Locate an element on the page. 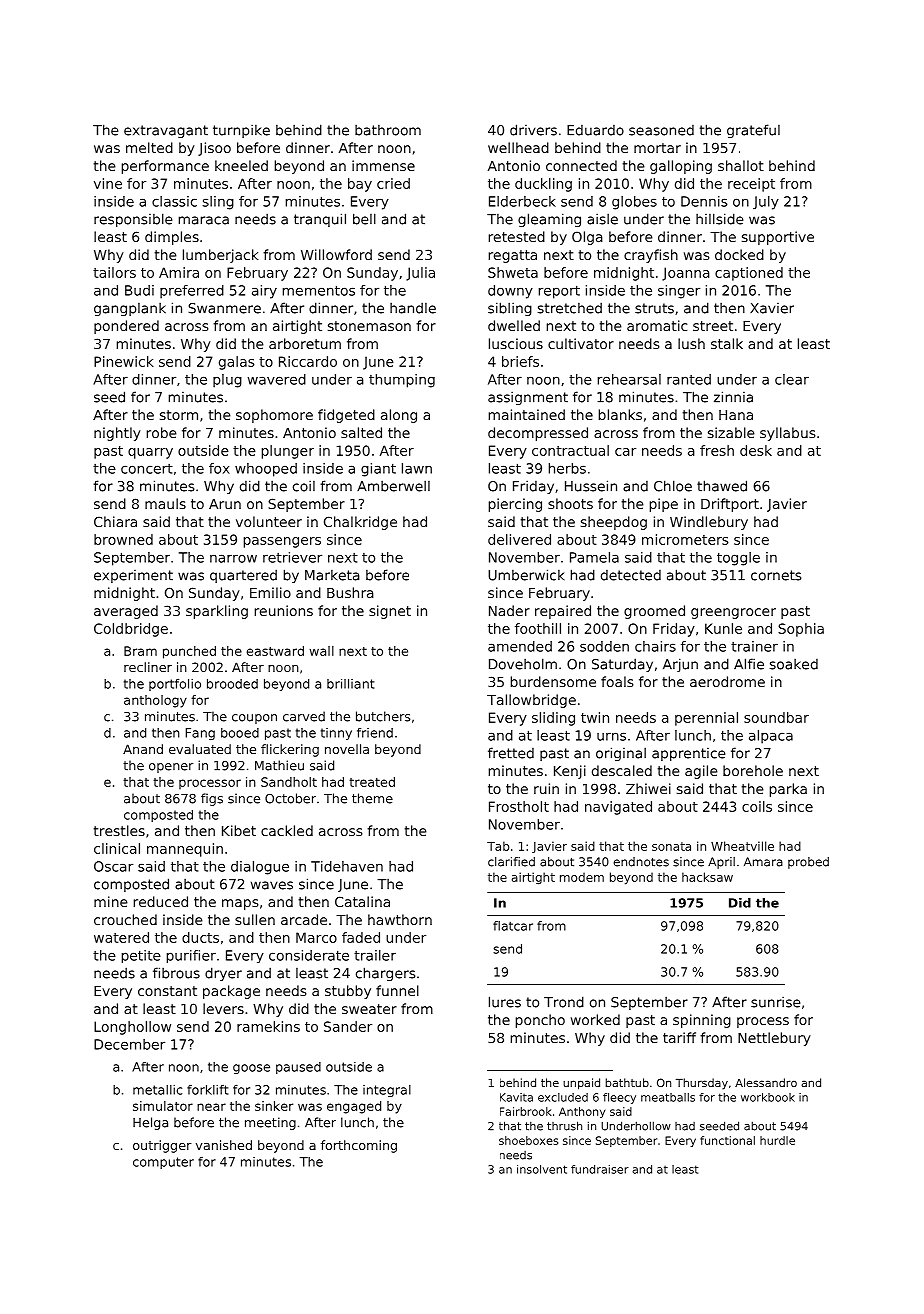 The width and height of the image is (924, 1314). averaged is located at coordinates (126, 612).
